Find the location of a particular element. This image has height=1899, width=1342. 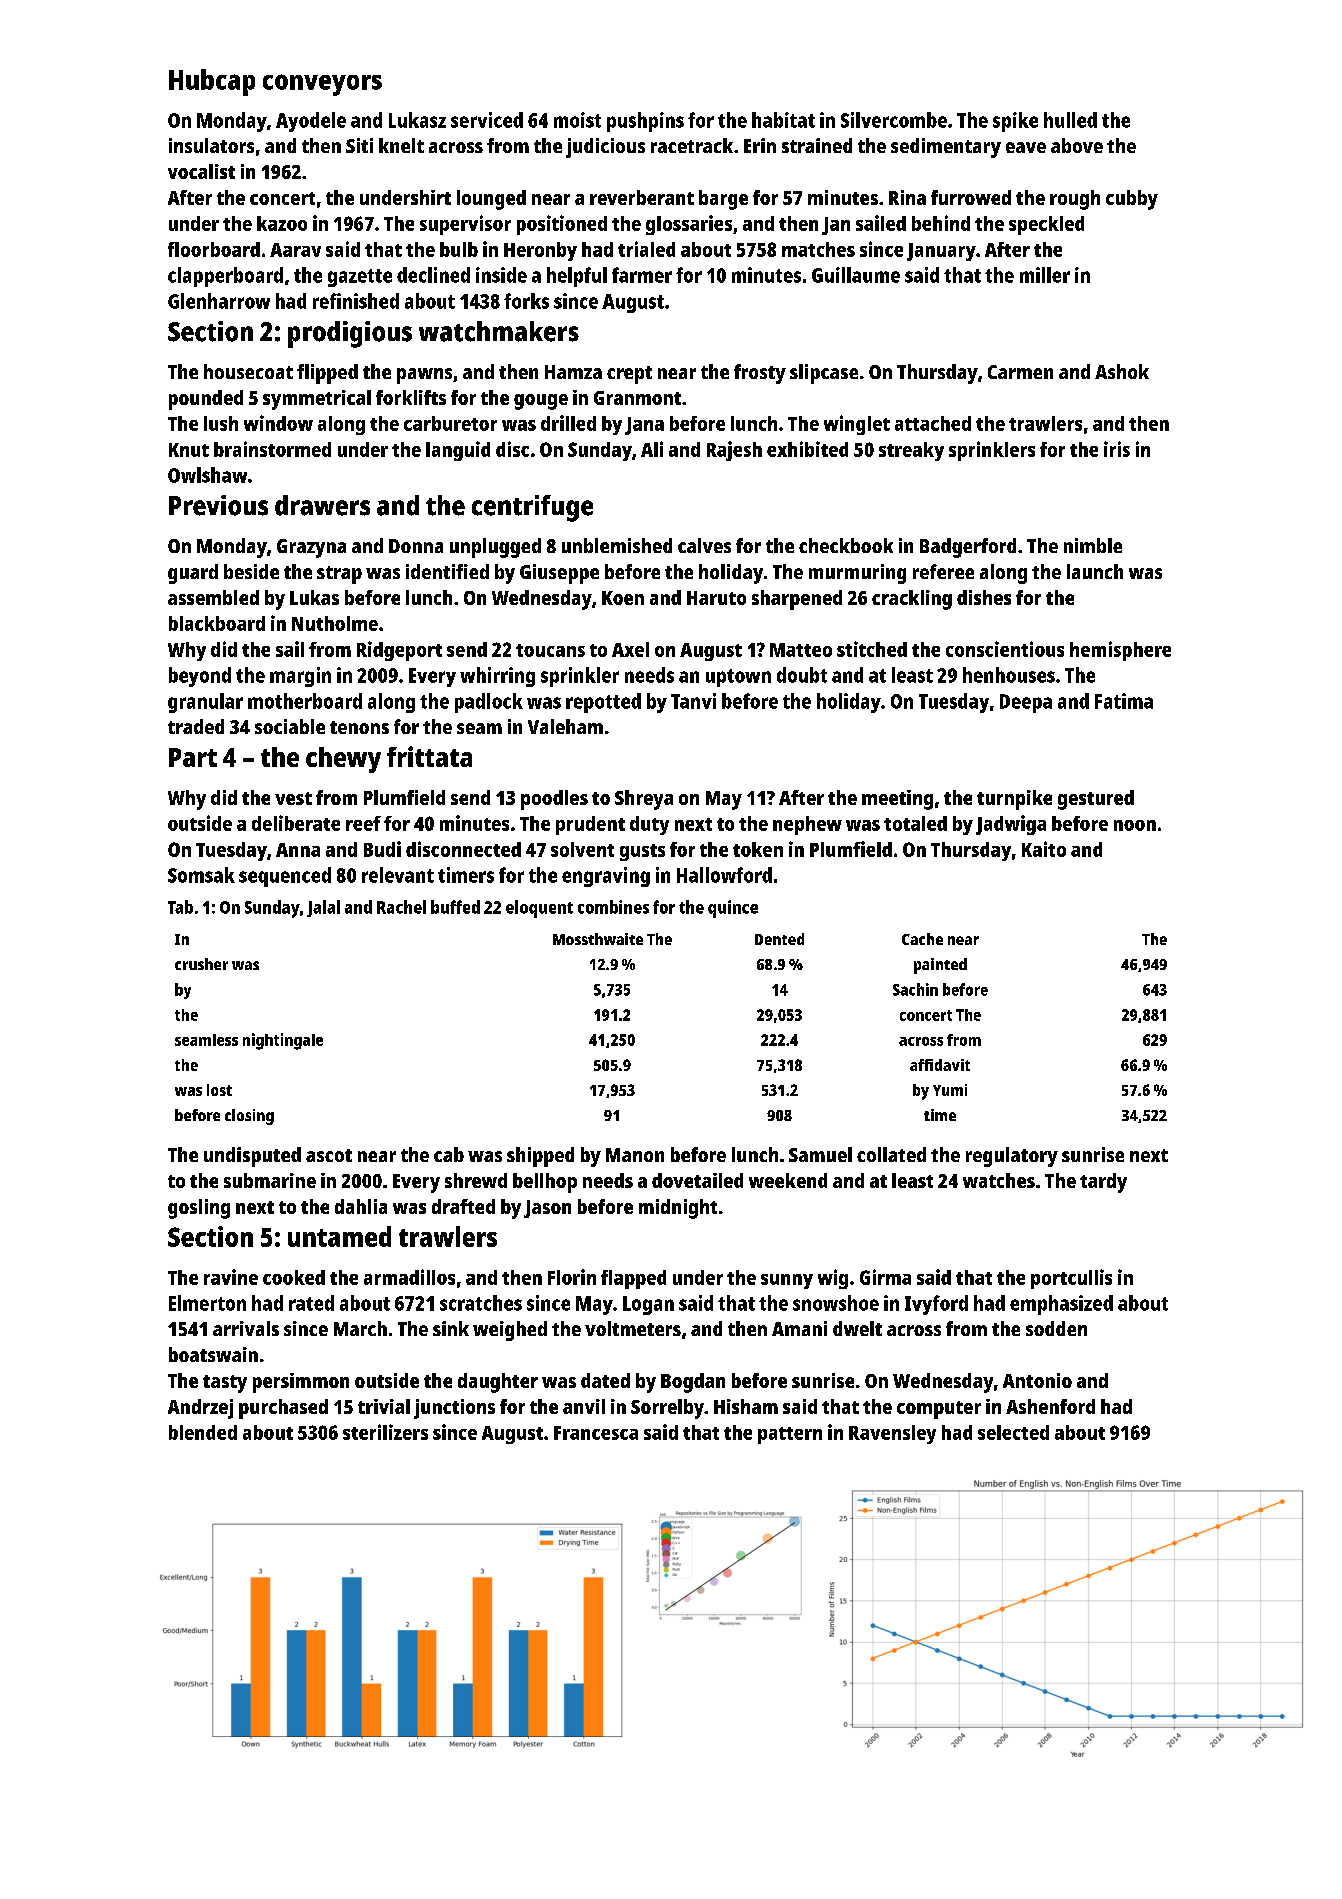

refinished is located at coordinates (356, 301).
